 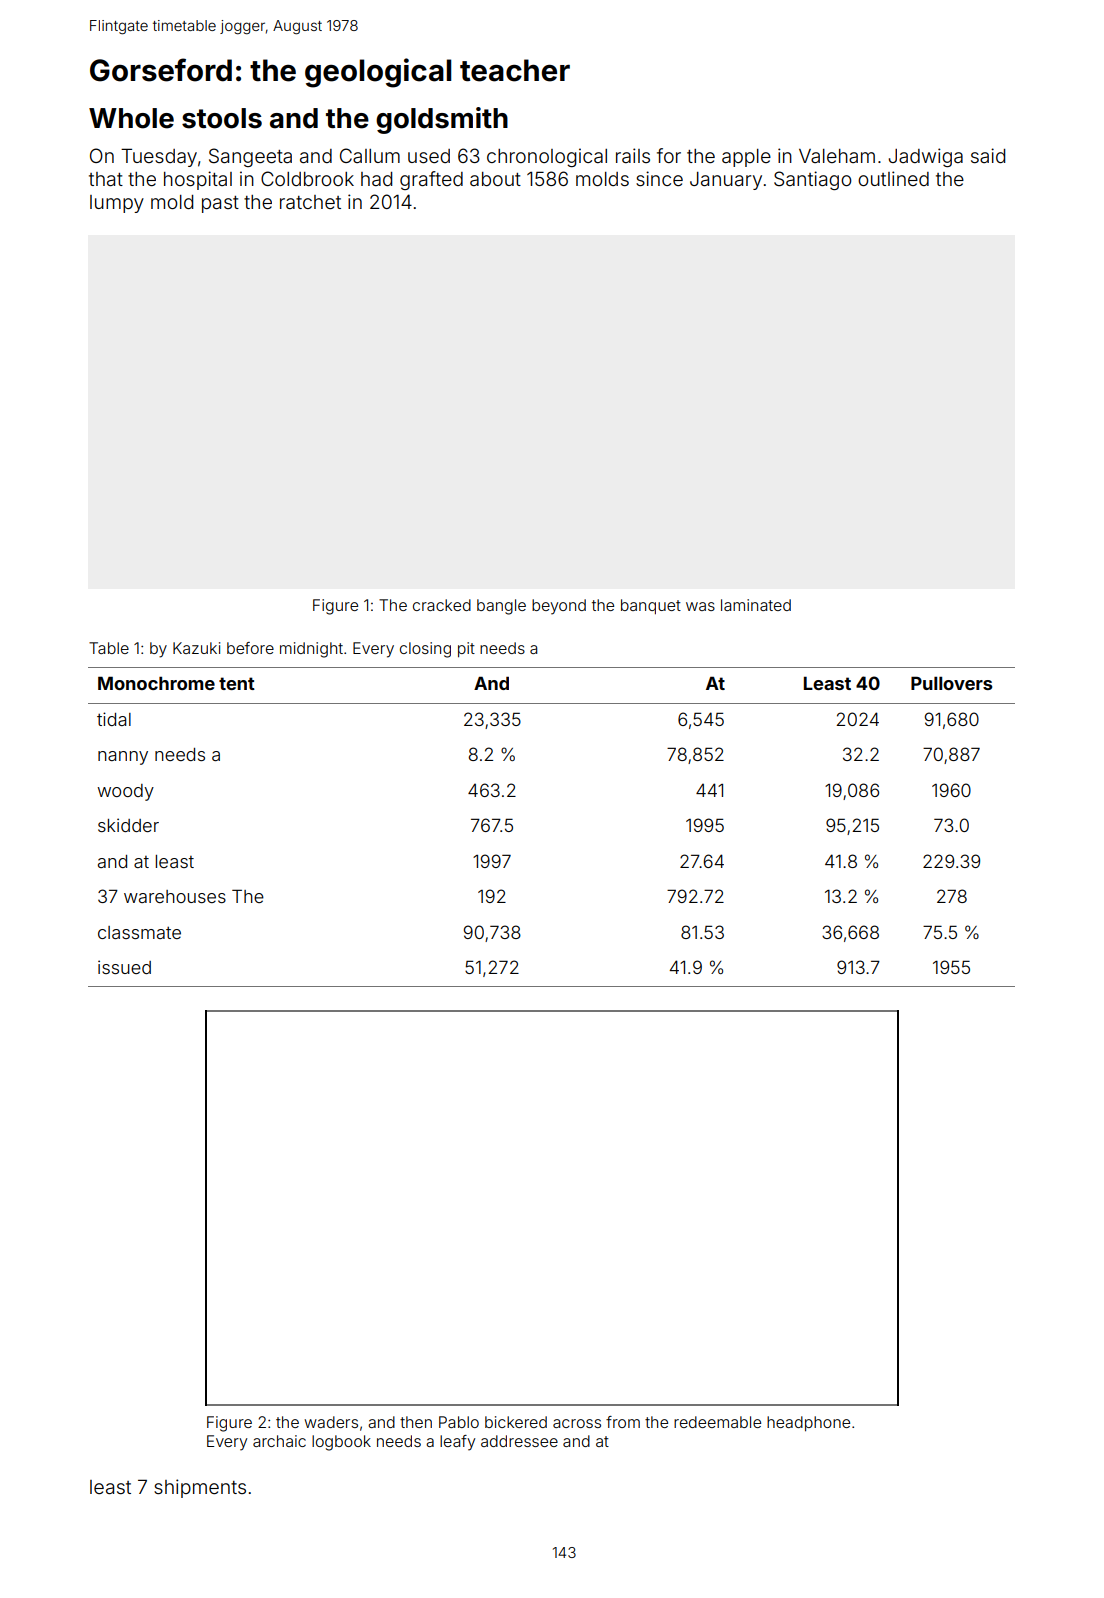 What do you see at coordinates (310, 202) in the screenshot?
I see `ratchet` at bounding box center [310, 202].
